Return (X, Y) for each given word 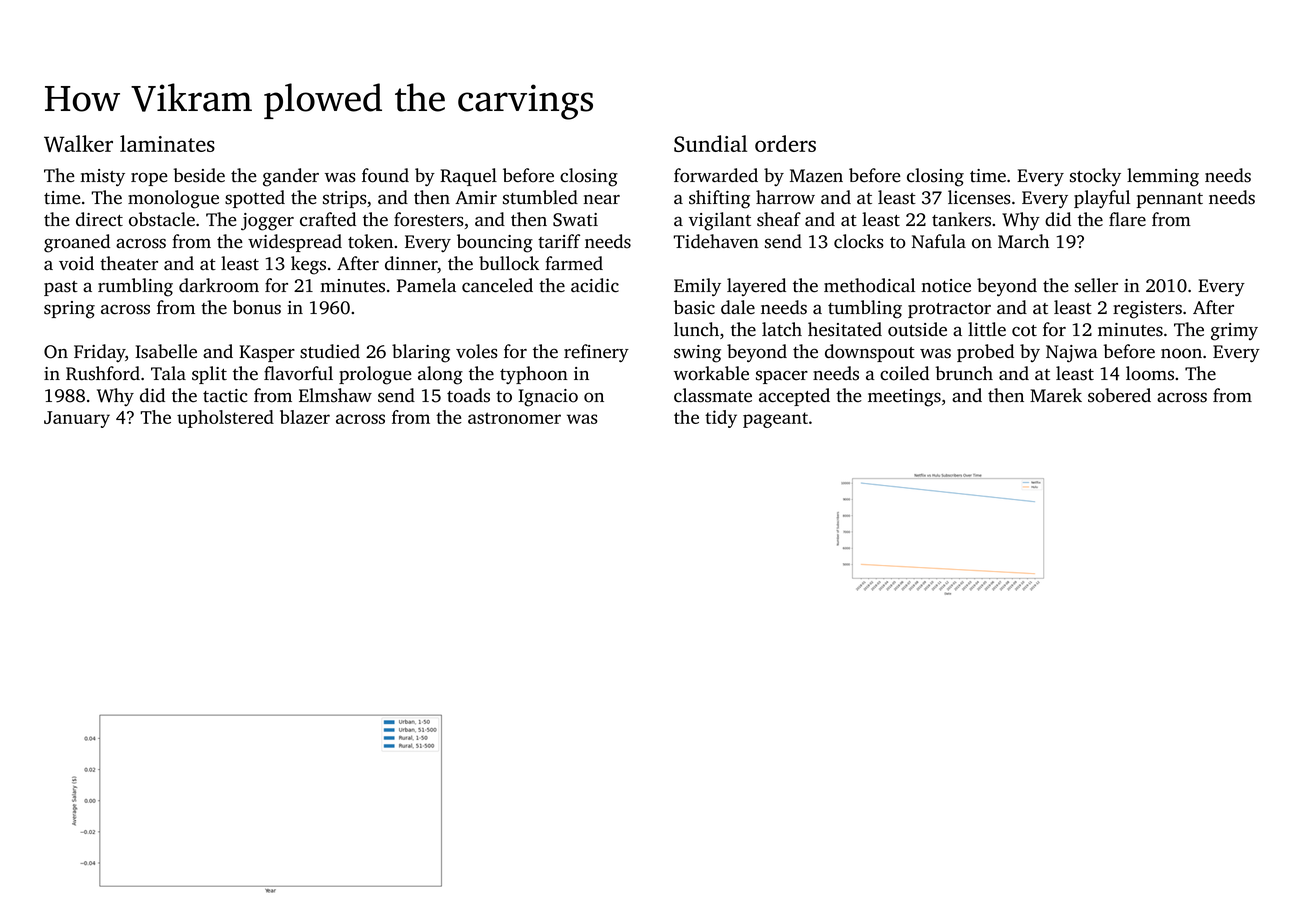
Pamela (426, 285)
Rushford (103, 373)
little (987, 329)
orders (785, 143)
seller (1096, 285)
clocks (859, 241)
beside (199, 175)
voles (477, 351)
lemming (1163, 177)
